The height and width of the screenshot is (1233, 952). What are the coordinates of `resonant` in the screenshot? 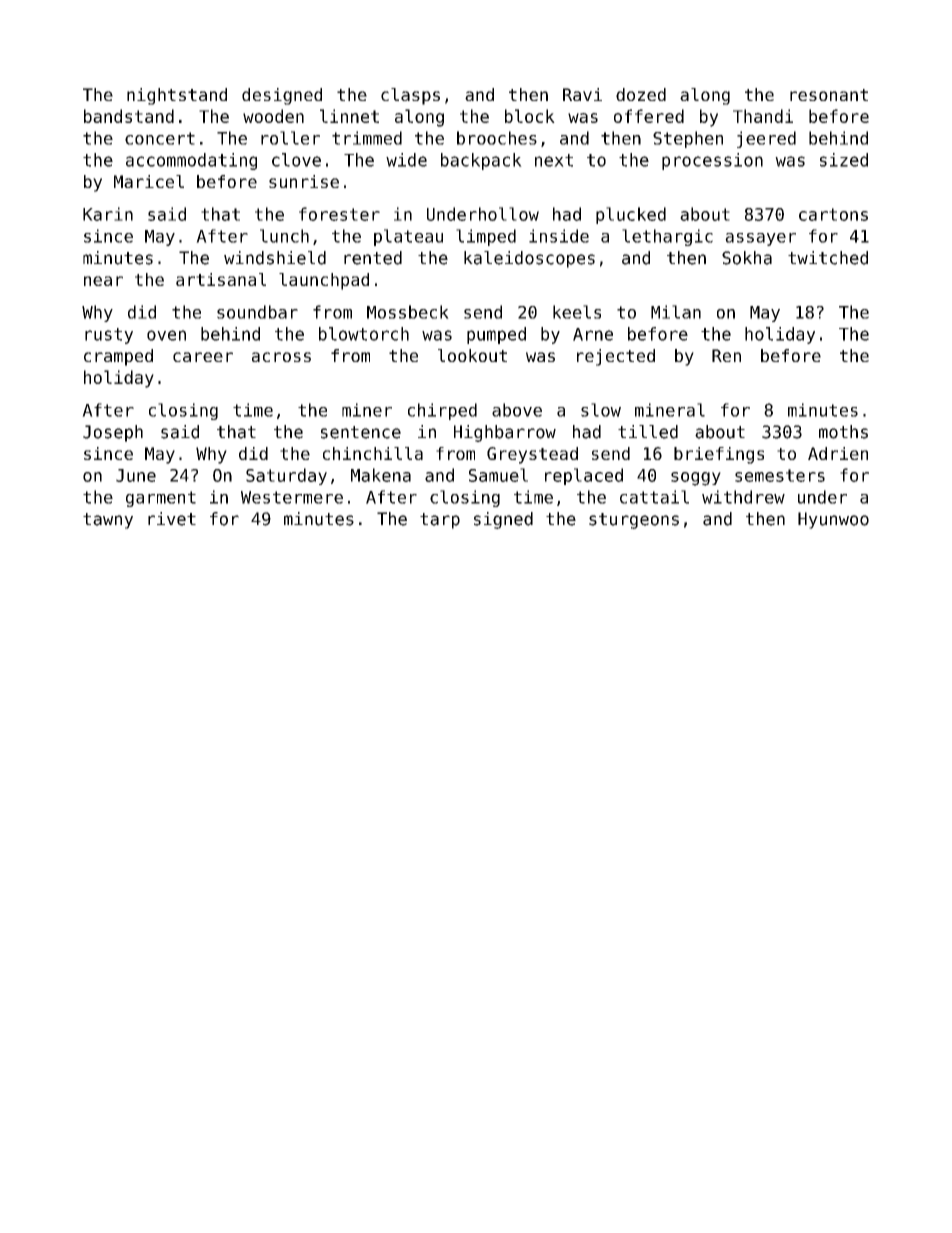 It's located at (829, 95).
